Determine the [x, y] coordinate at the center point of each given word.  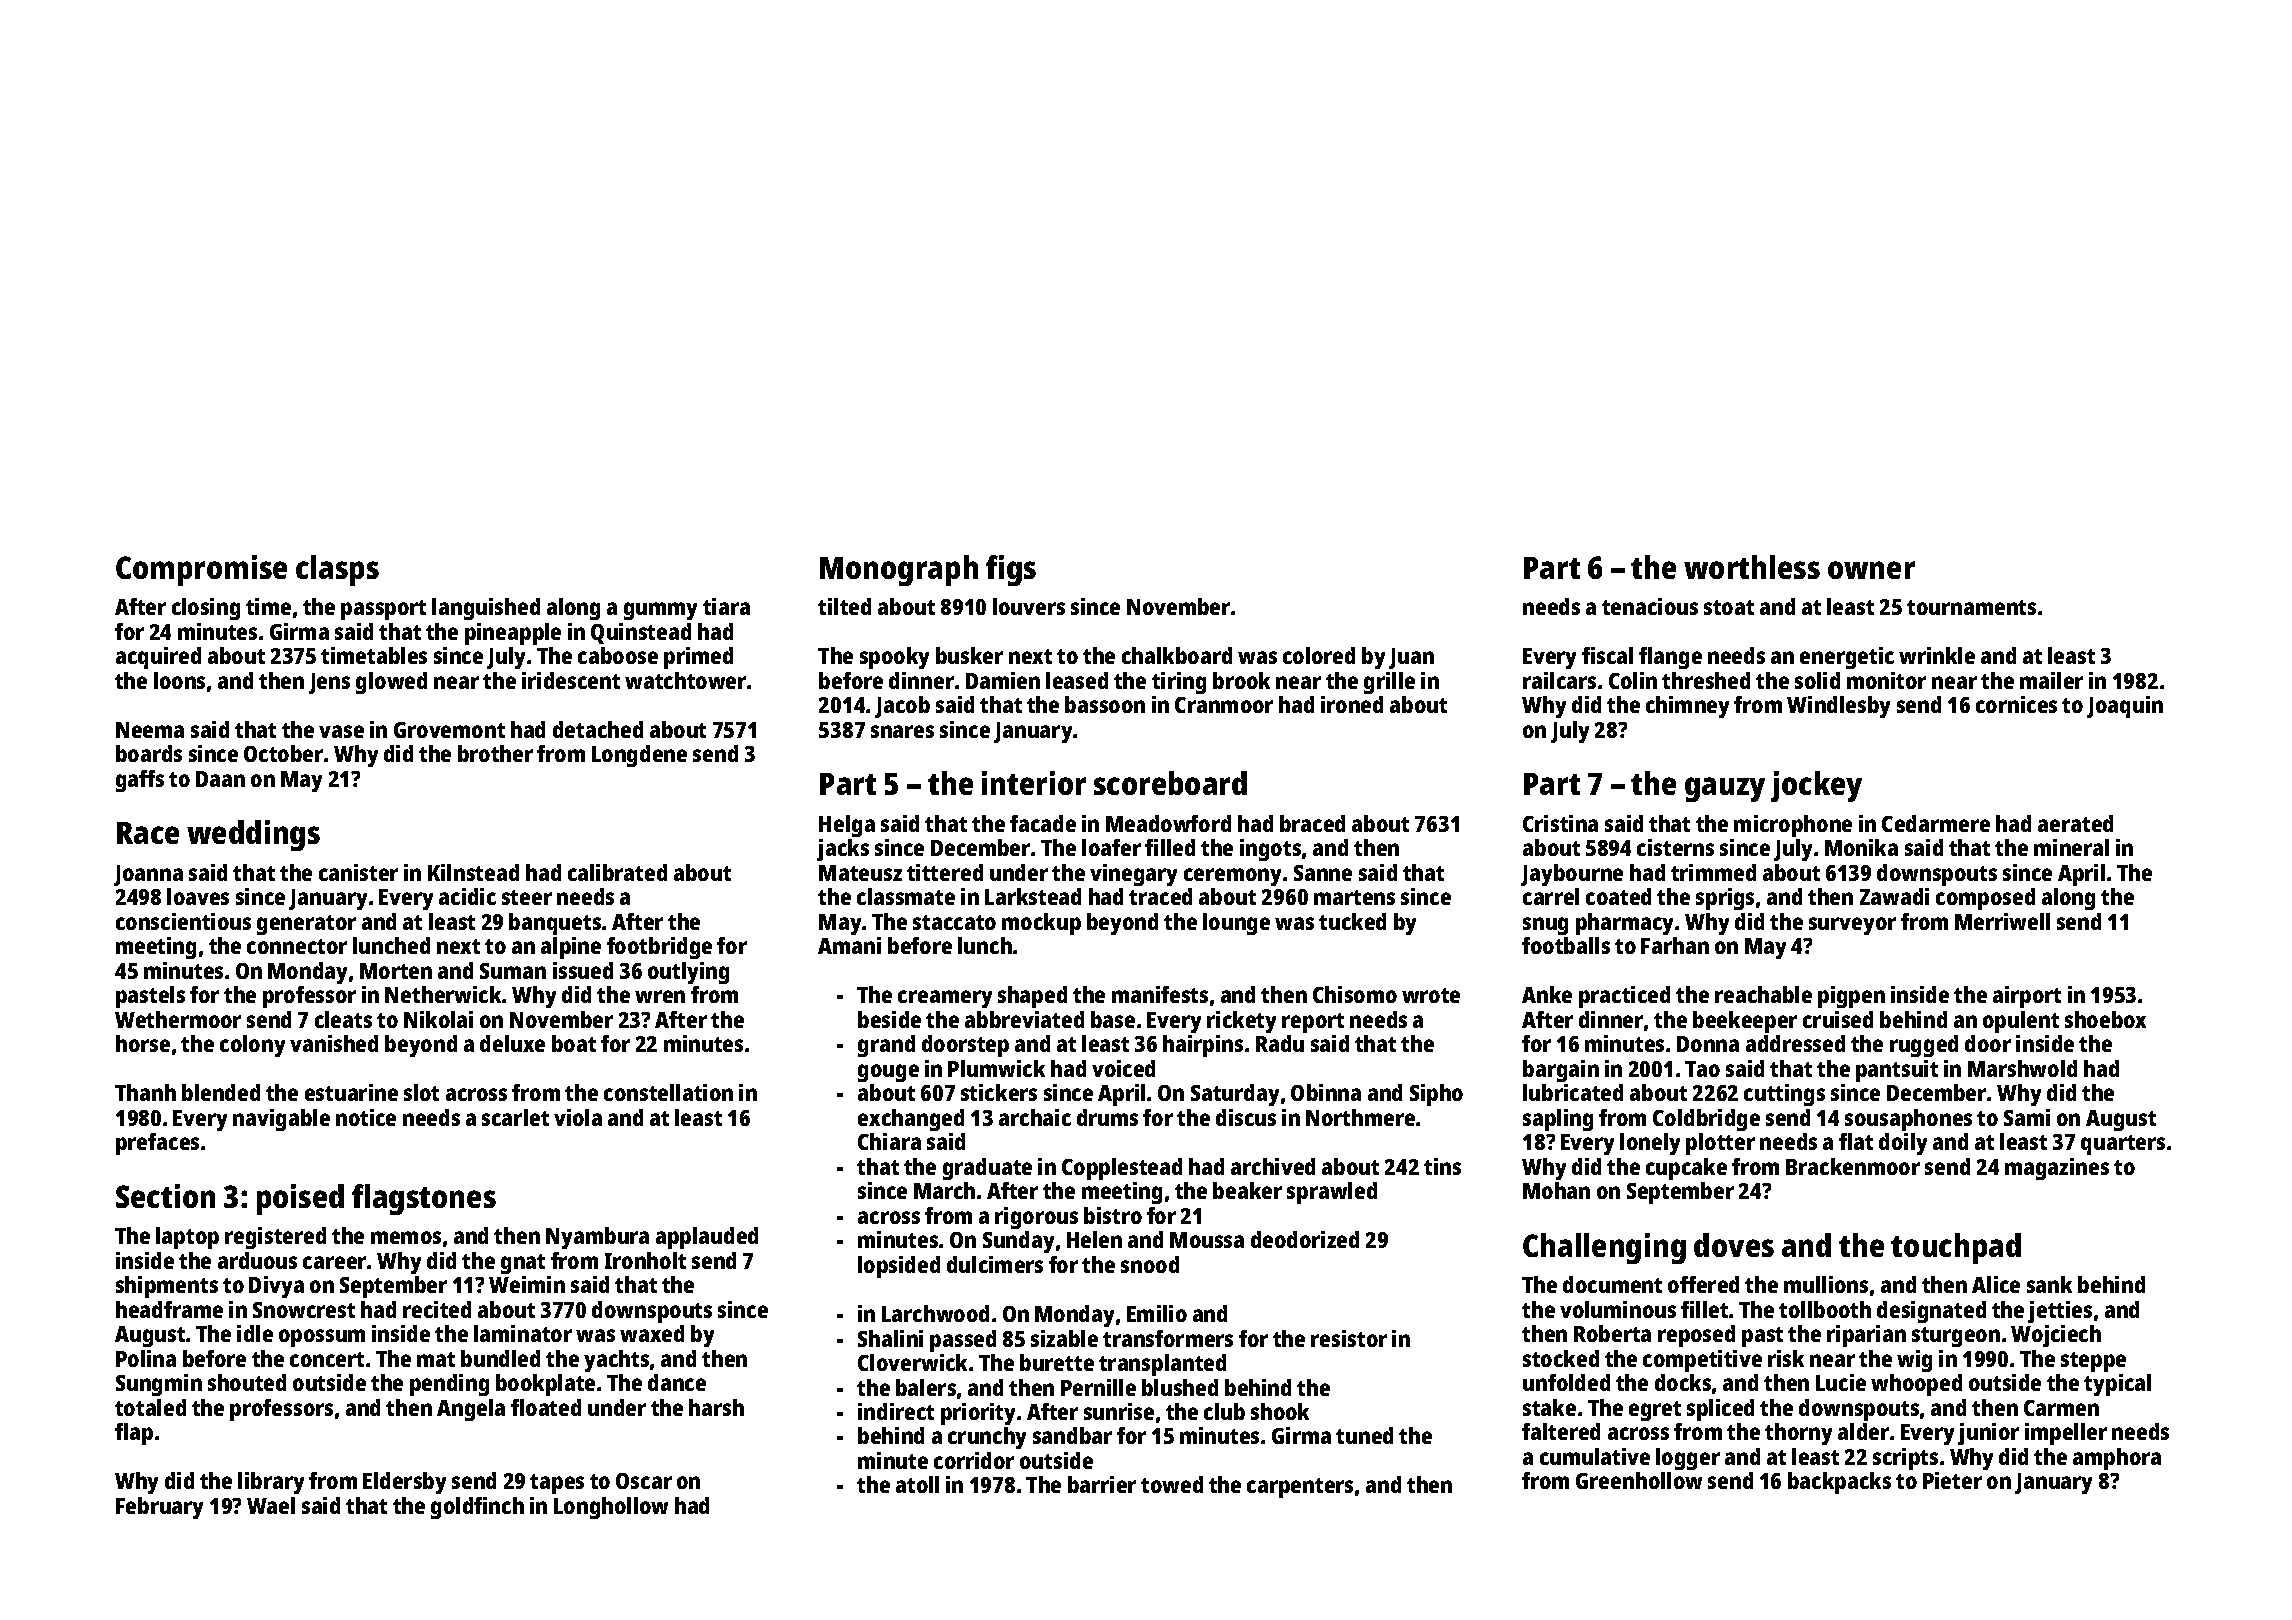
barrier [1102, 1484]
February [159, 1508]
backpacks [1839, 1483]
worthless [1752, 567]
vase [341, 731]
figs [1011, 570]
